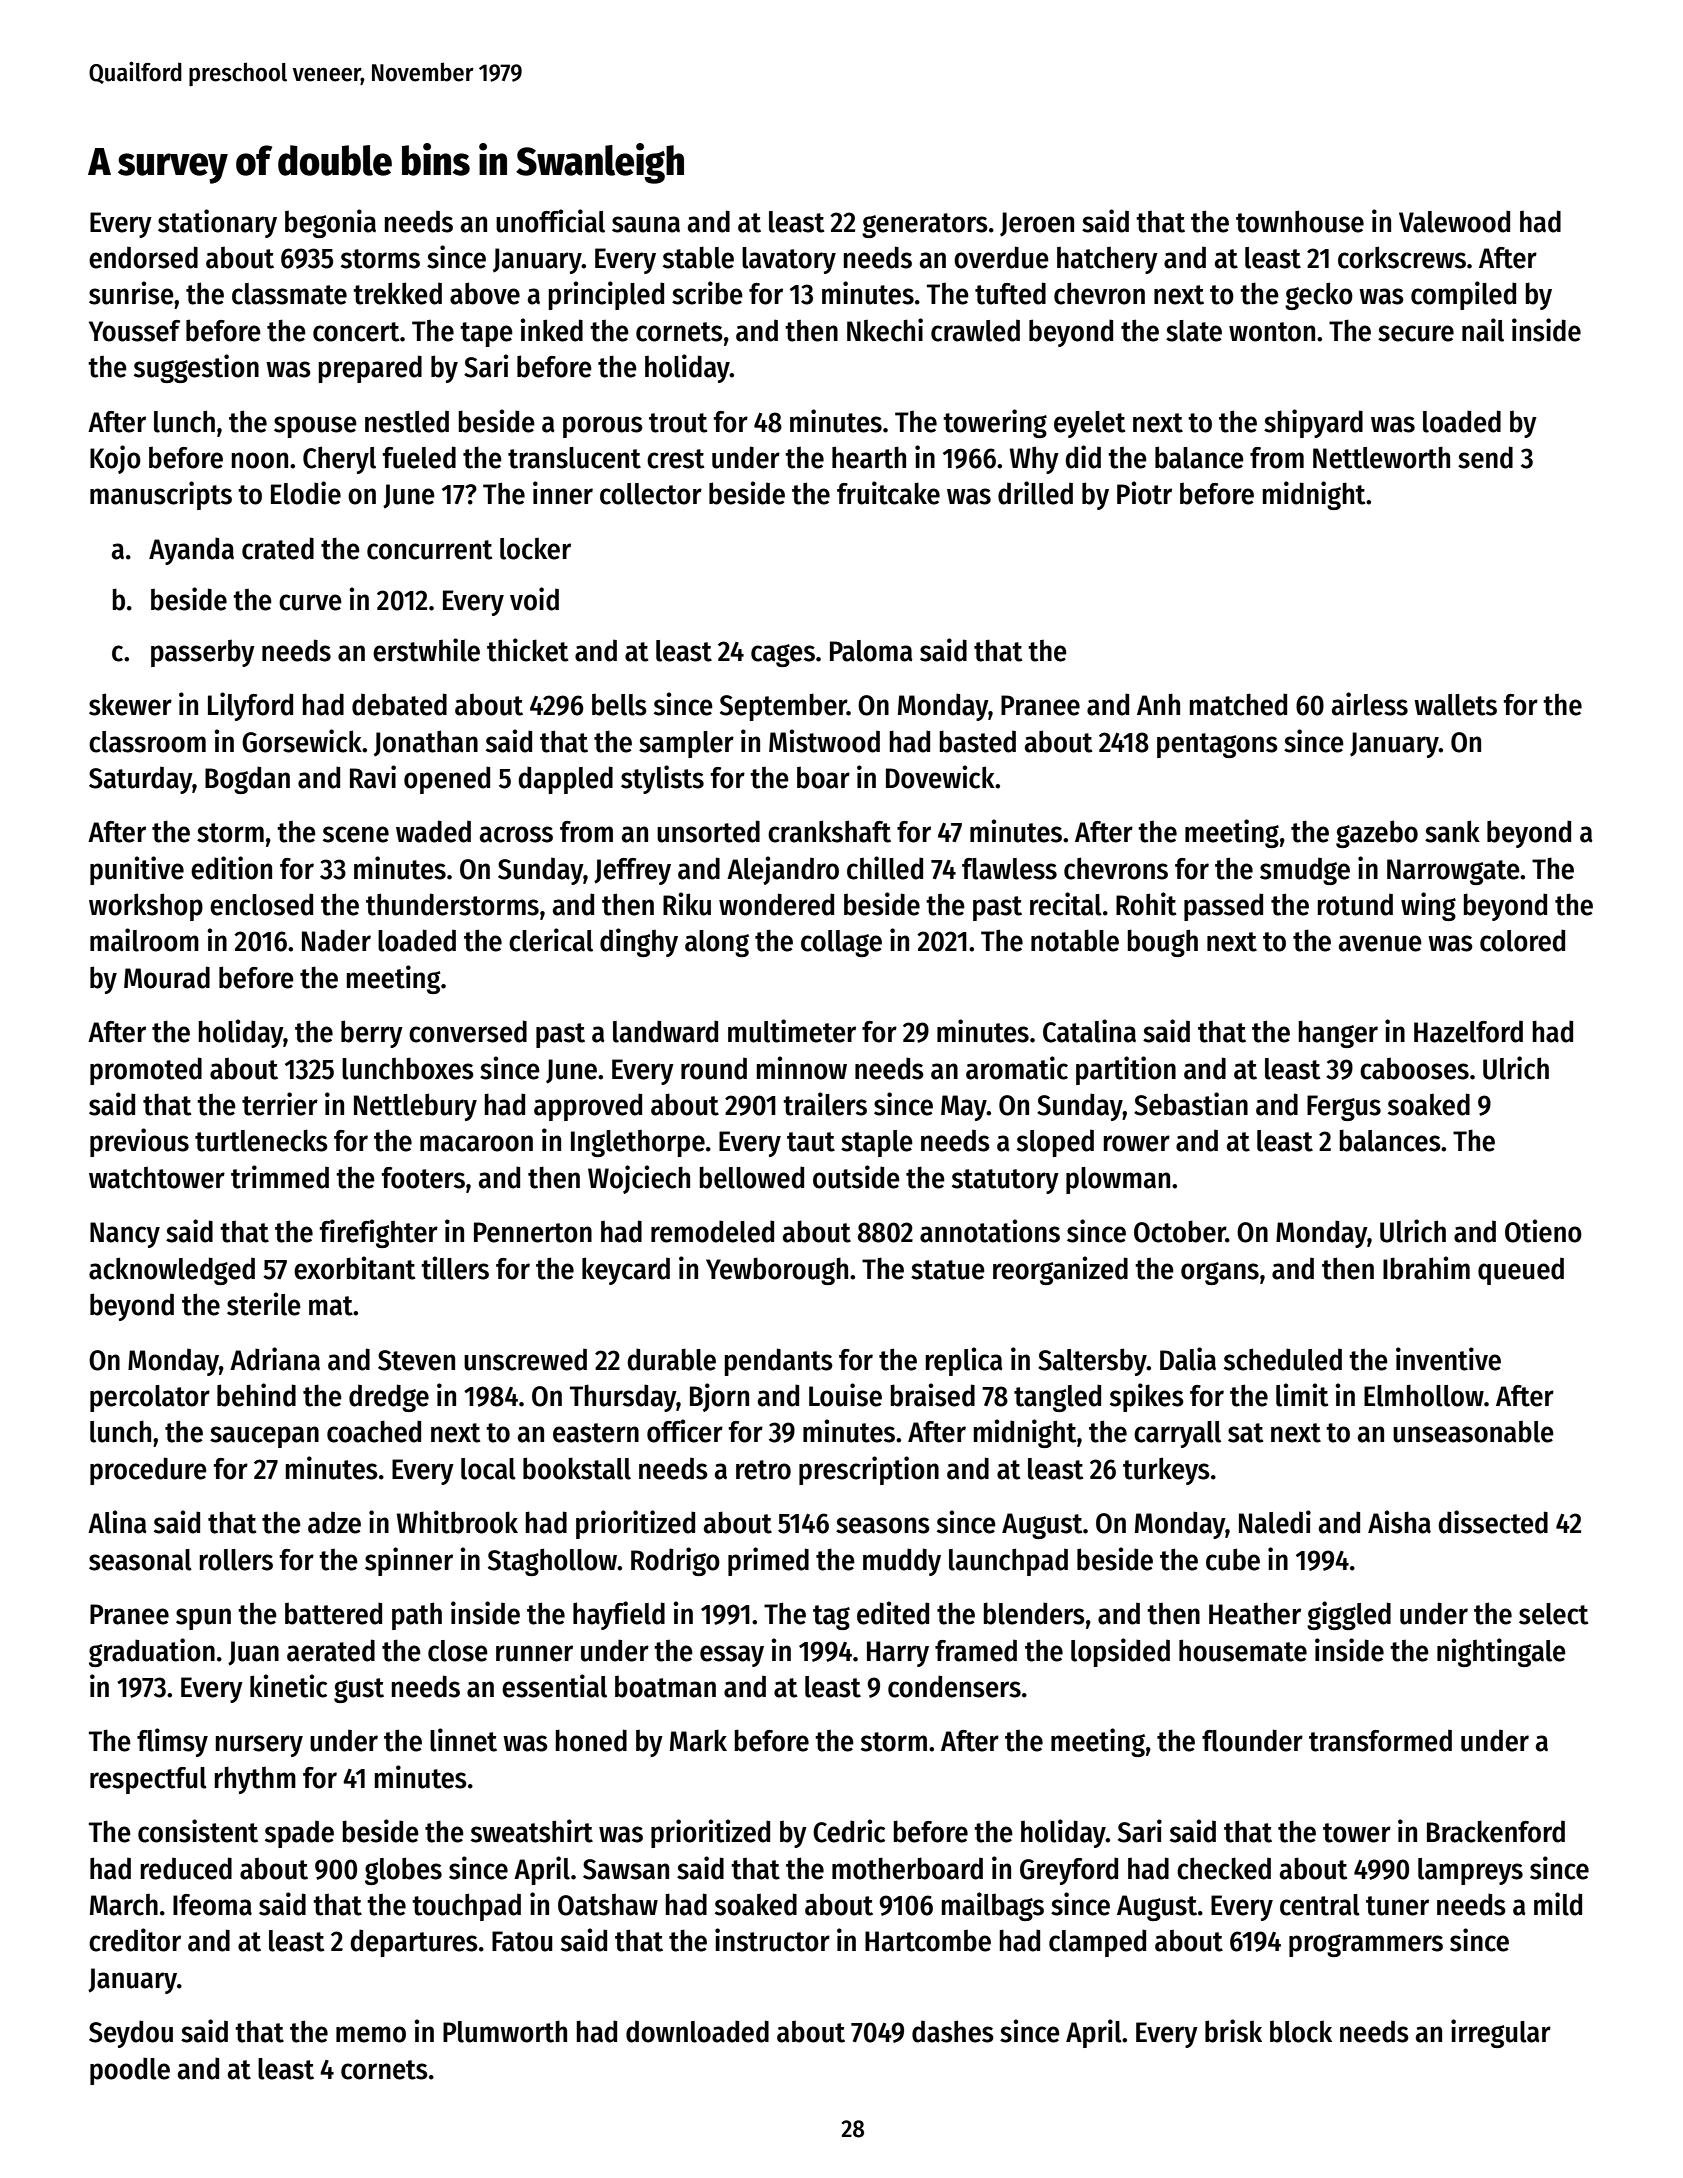 Image resolution: width=1683 pixels, height=2178 pixels. Describe the element at coordinates (1454, 221) in the screenshot. I see `Valewood` at that location.
